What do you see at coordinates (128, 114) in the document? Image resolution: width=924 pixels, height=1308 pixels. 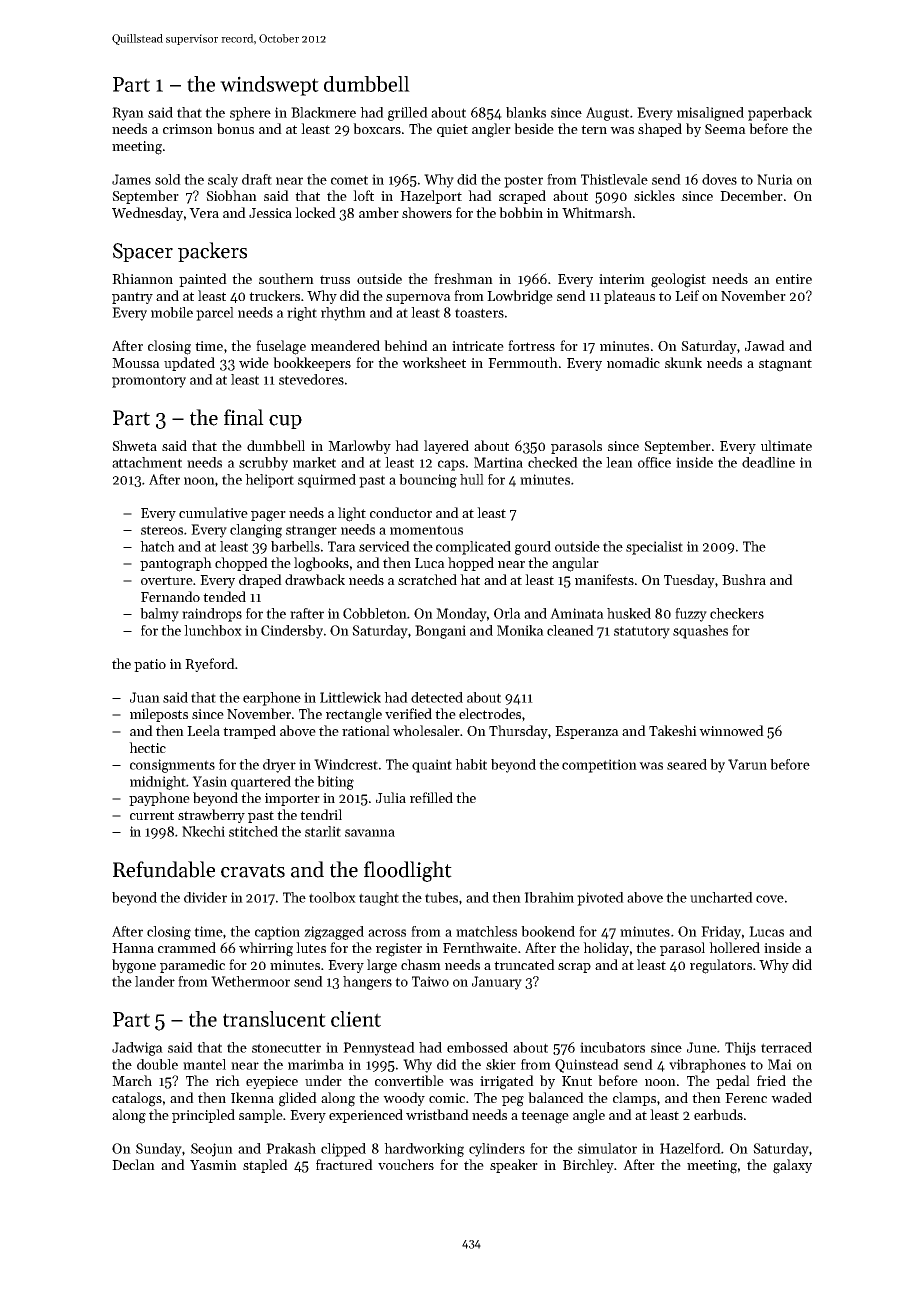 I see `Ryan` at bounding box center [128, 114].
